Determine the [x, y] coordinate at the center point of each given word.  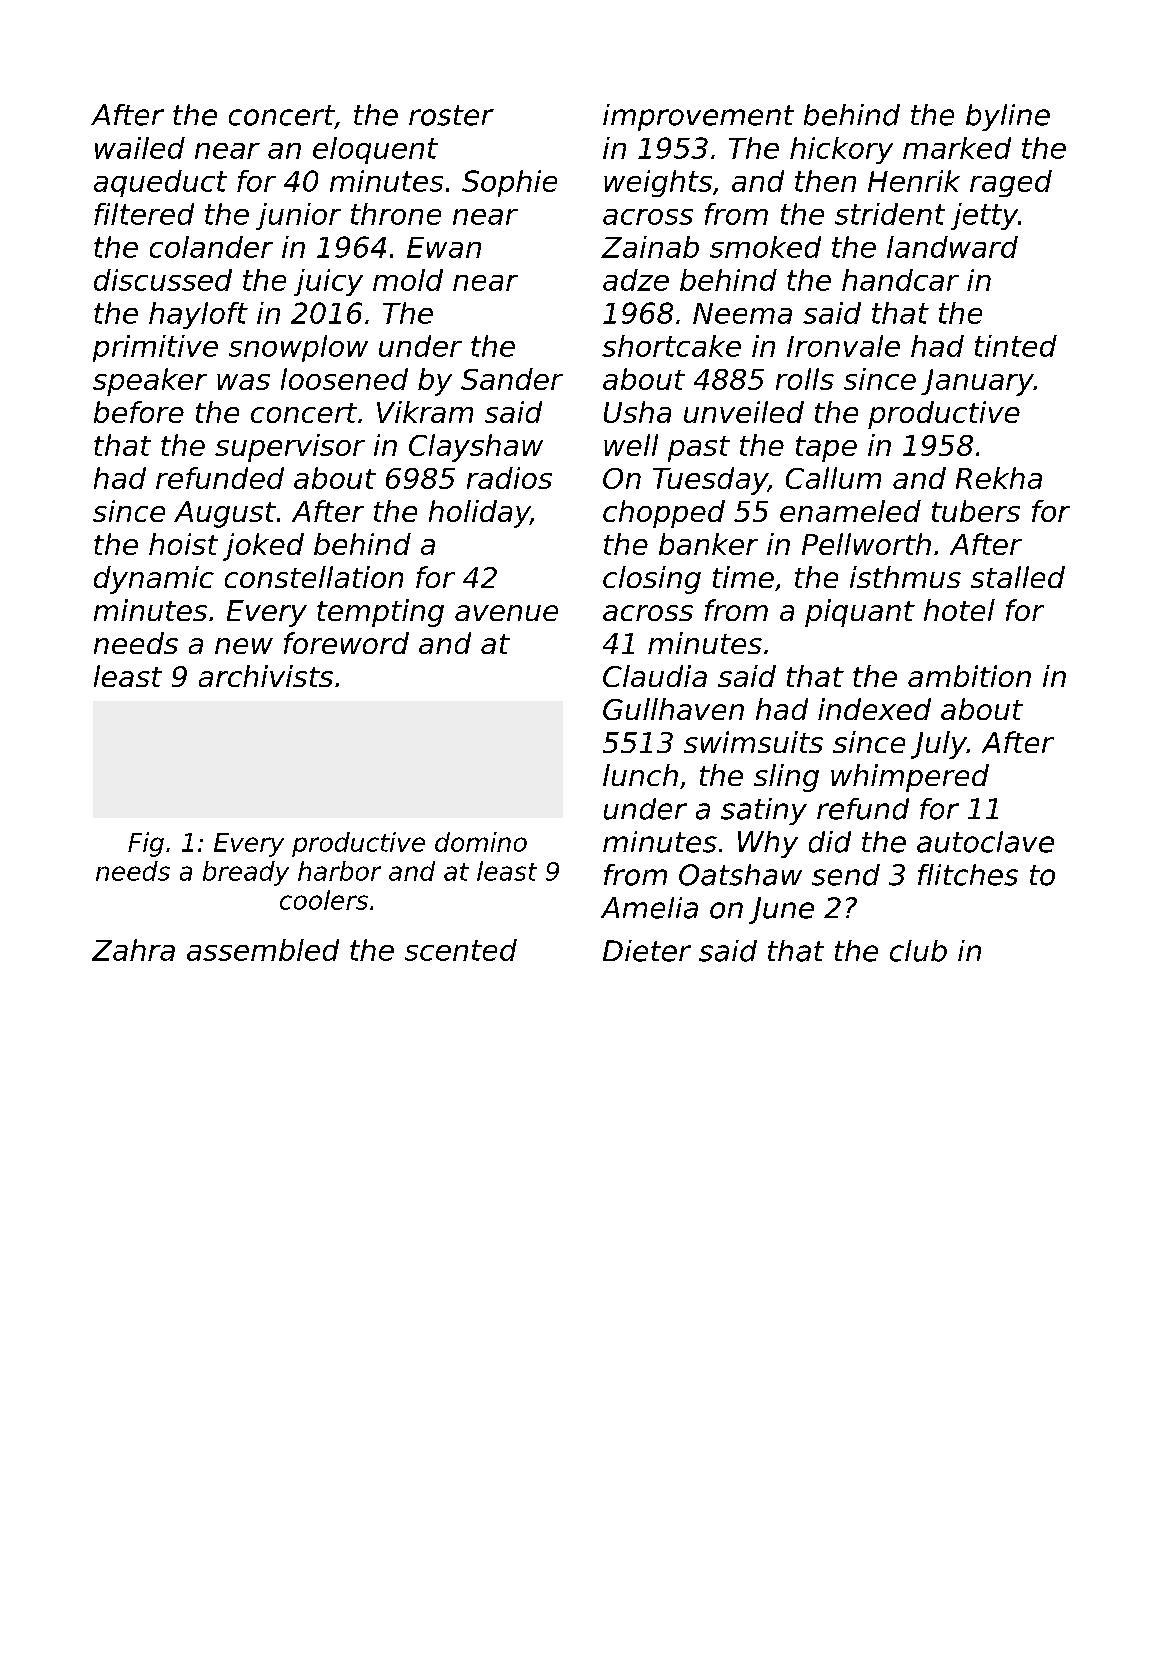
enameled [850, 511]
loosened [344, 379]
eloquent [375, 150]
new [244, 646]
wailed [140, 148]
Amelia [649, 908]
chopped [664, 514]
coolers [324, 900]
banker [708, 544]
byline [1008, 117]
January [977, 382]
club [918, 951]
